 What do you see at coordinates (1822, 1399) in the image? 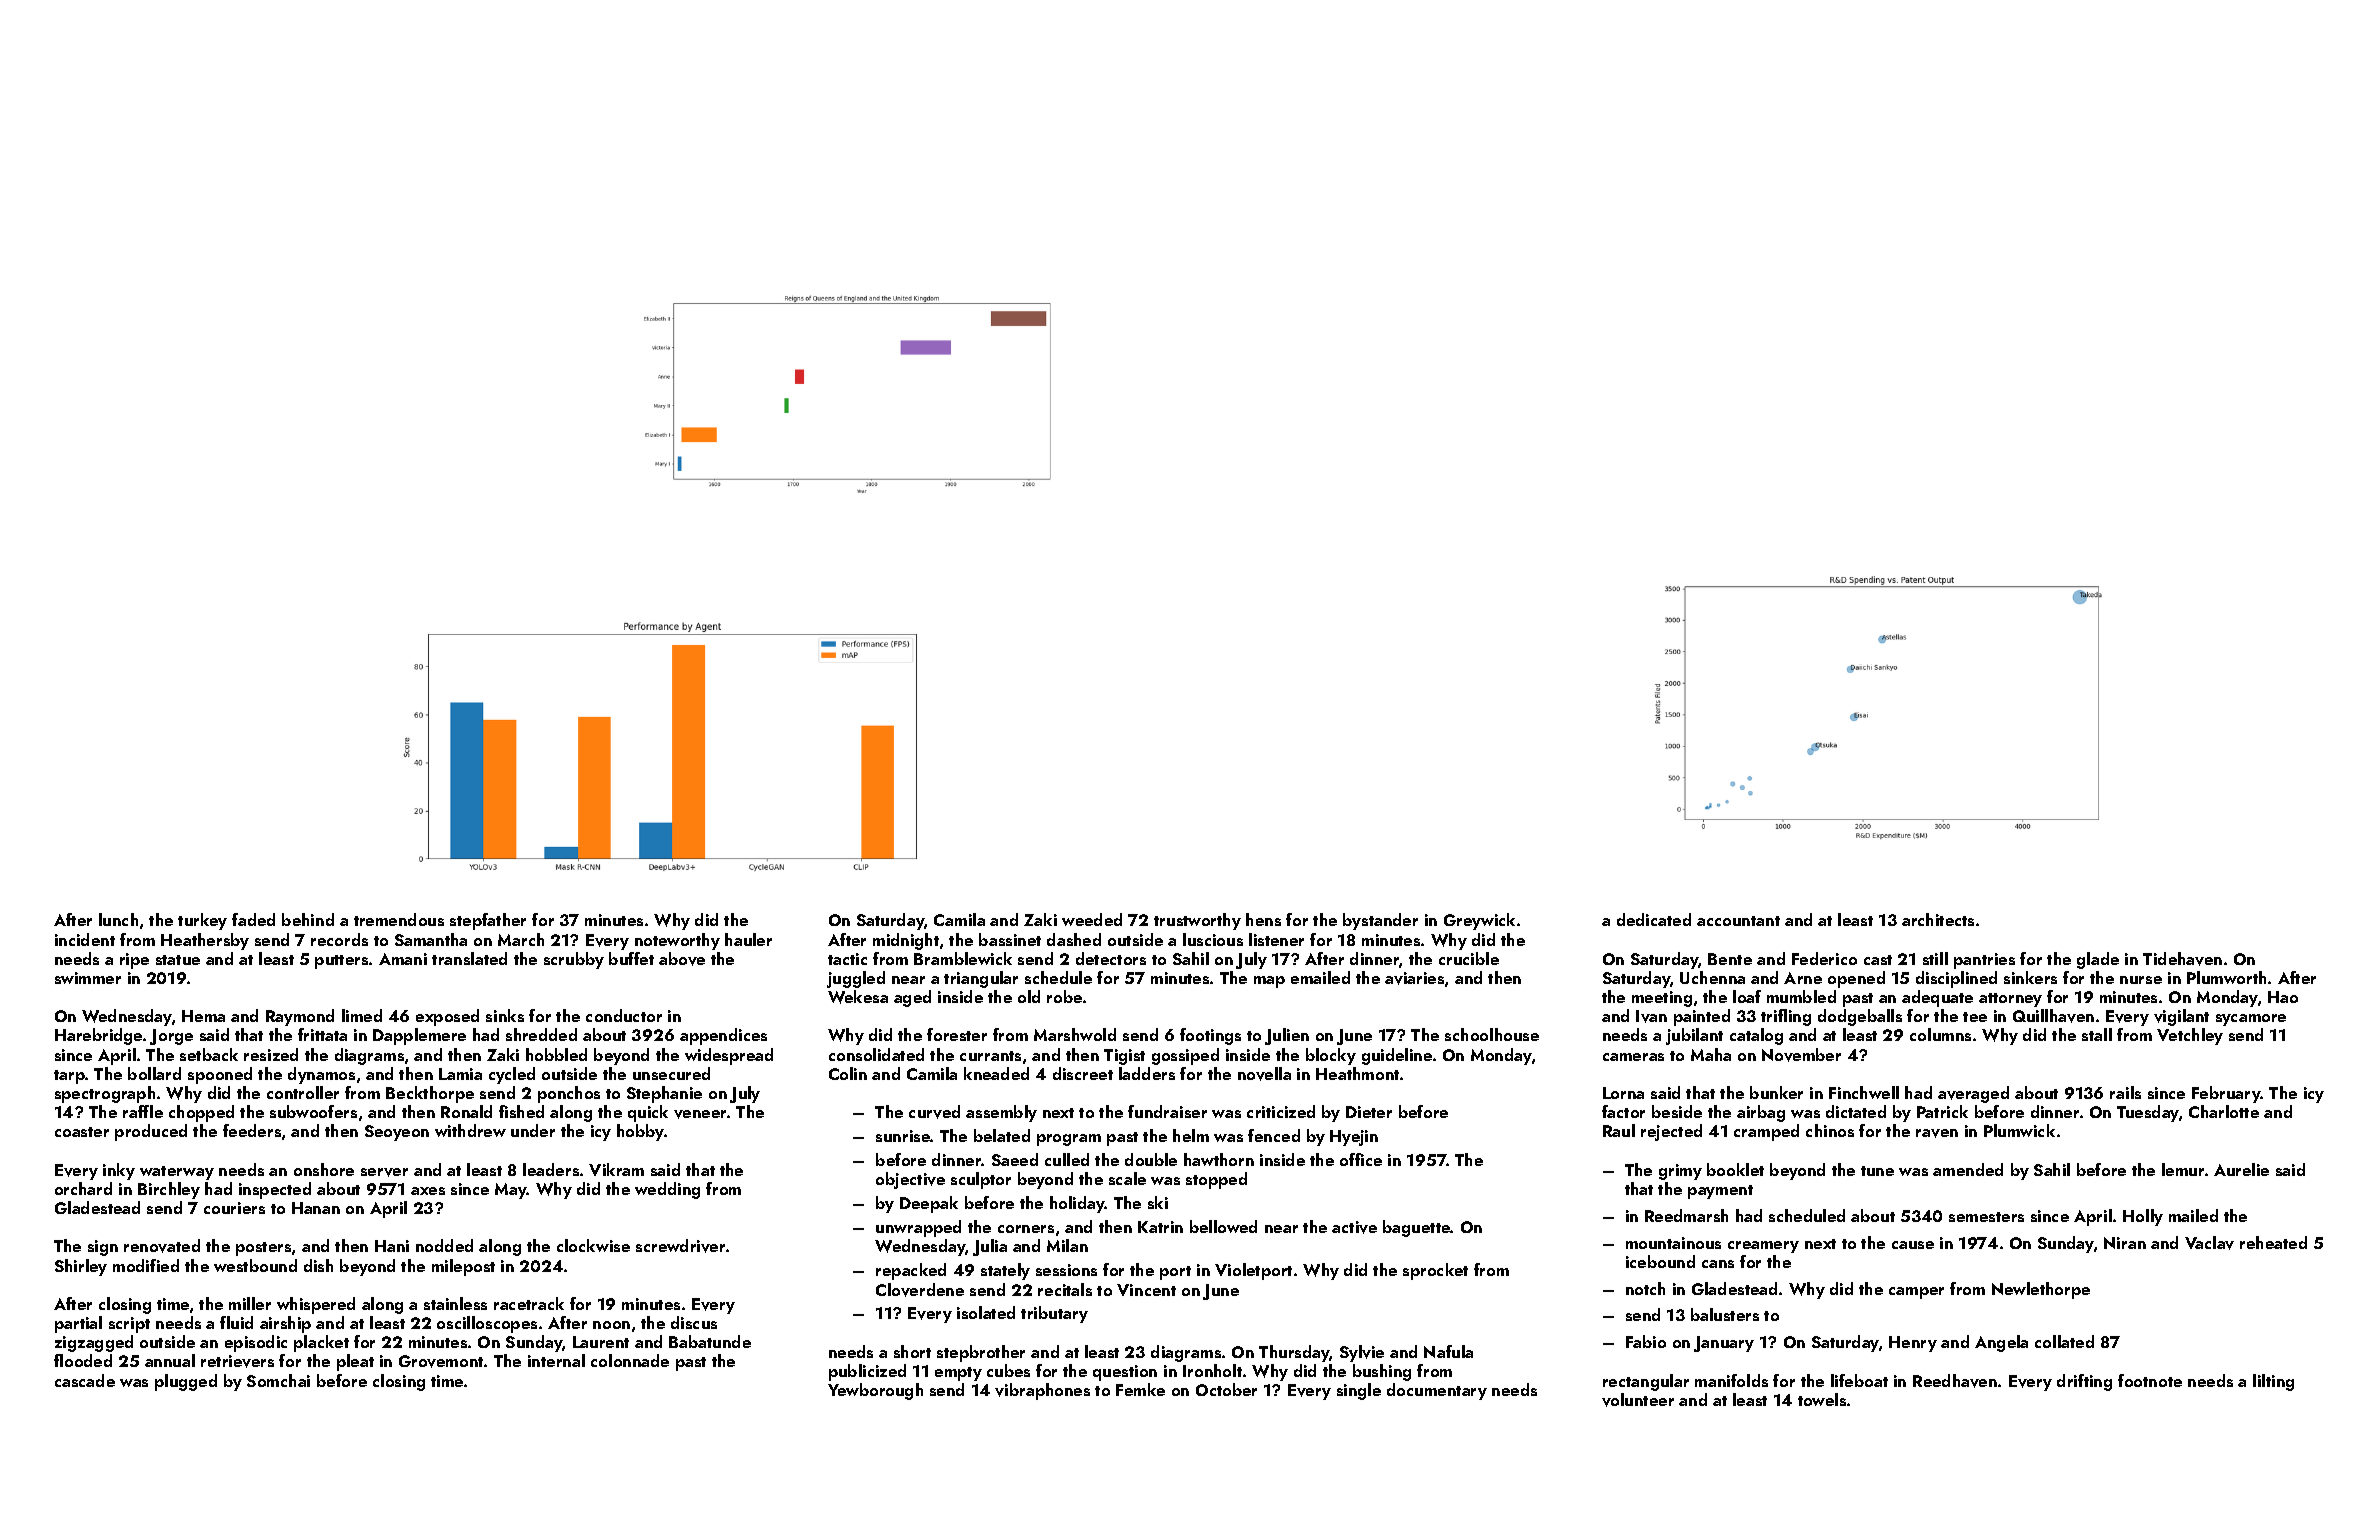
I see `towels` at bounding box center [1822, 1399].
